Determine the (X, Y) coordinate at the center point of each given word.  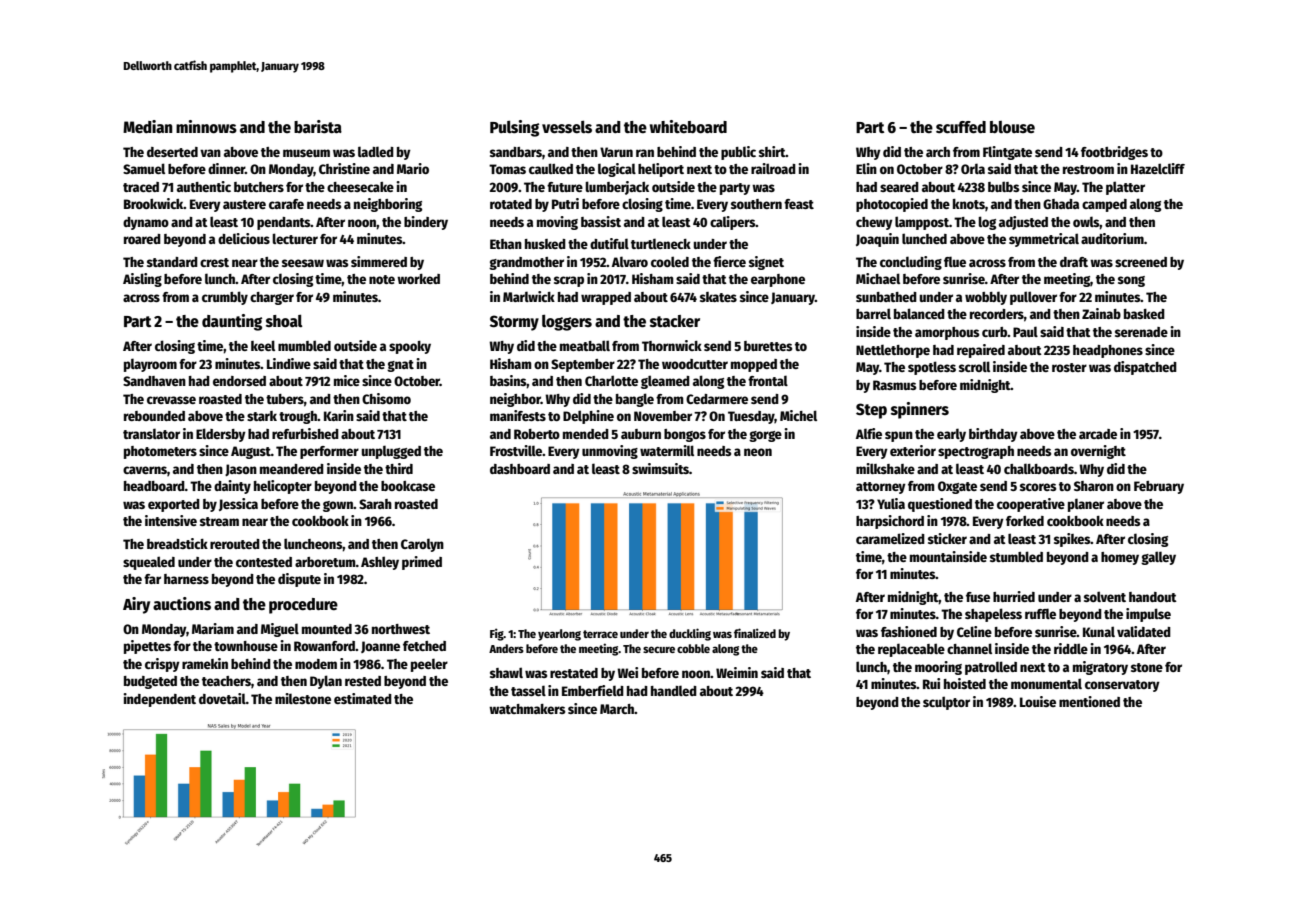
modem (316, 664)
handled (674, 690)
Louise (1038, 701)
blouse (1012, 127)
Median (147, 127)
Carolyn (422, 545)
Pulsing (514, 128)
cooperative (1031, 505)
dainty (232, 487)
